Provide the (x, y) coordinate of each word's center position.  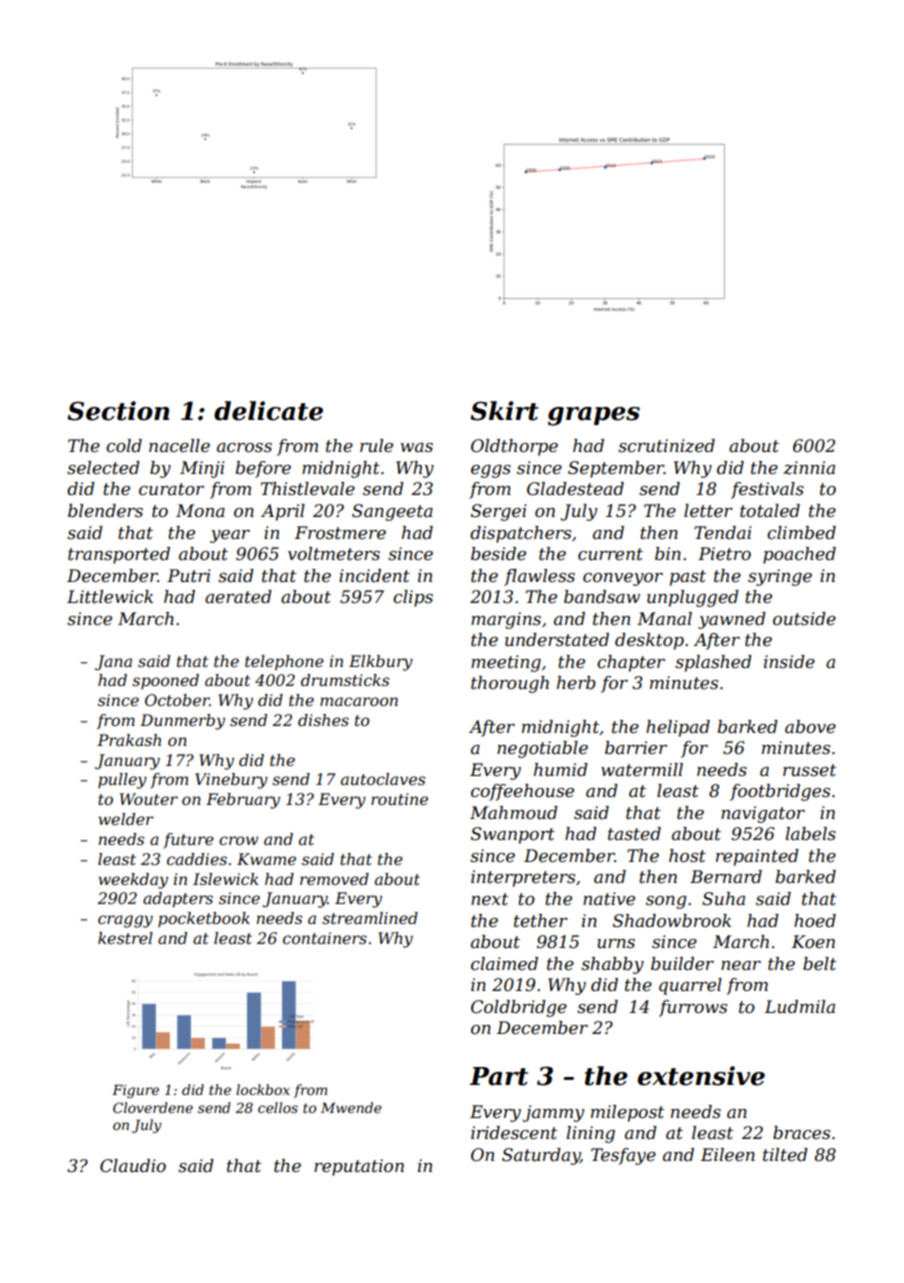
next (490, 899)
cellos (278, 1107)
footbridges (780, 792)
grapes (594, 416)
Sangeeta (392, 512)
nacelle (179, 446)
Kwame (266, 859)
